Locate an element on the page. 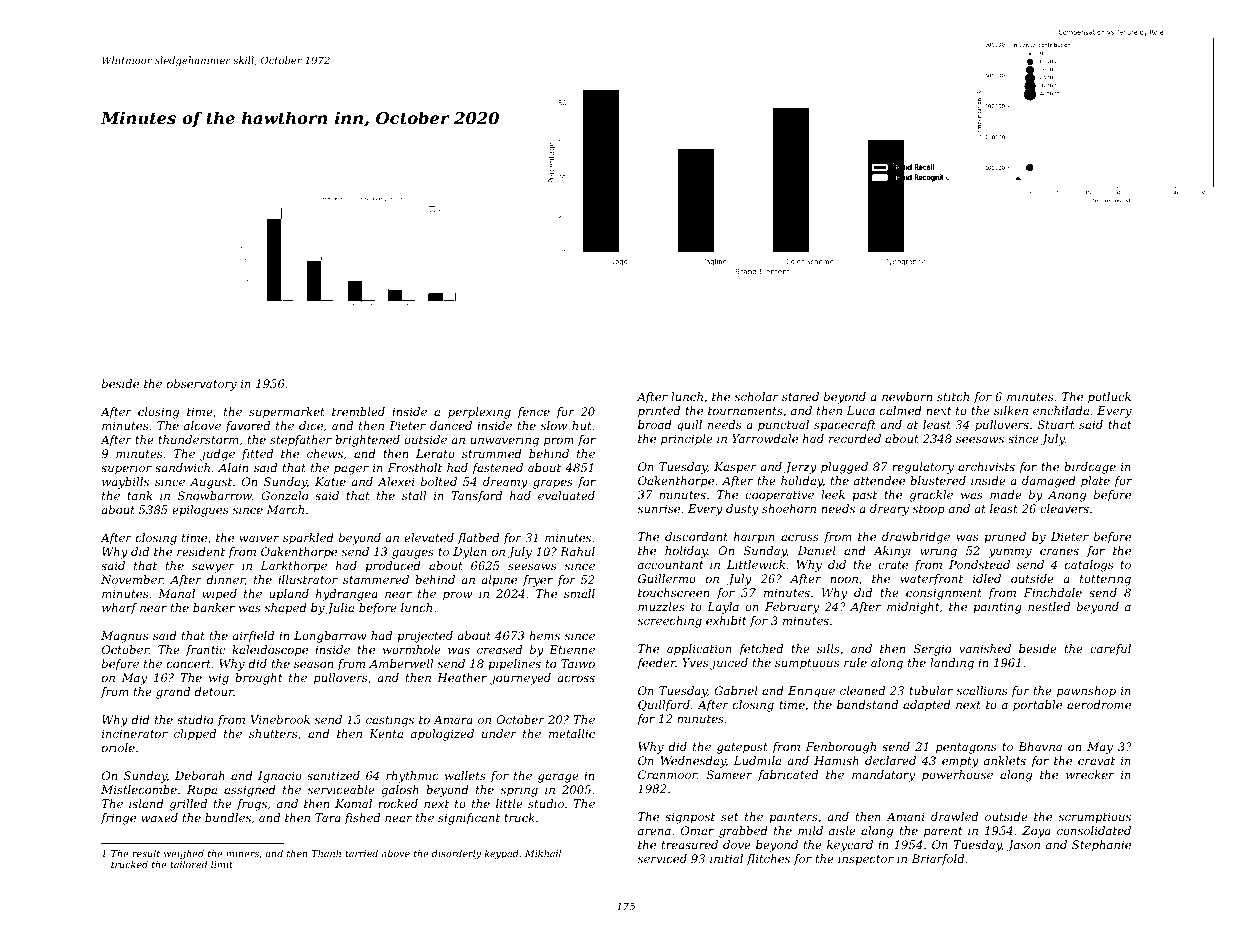  Kenta is located at coordinates (386, 733).
